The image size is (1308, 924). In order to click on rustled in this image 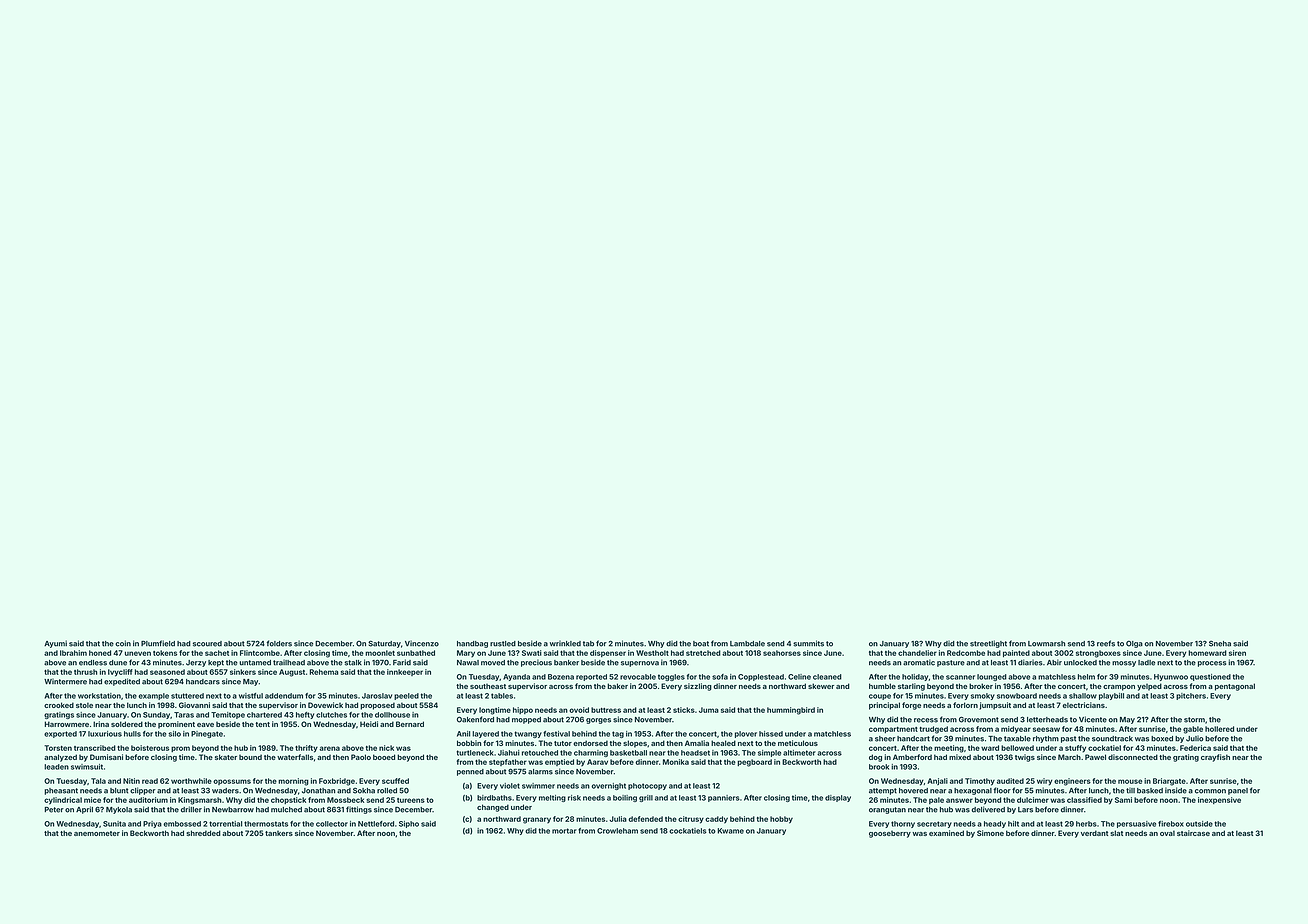, I will do `click(503, 644)`.
